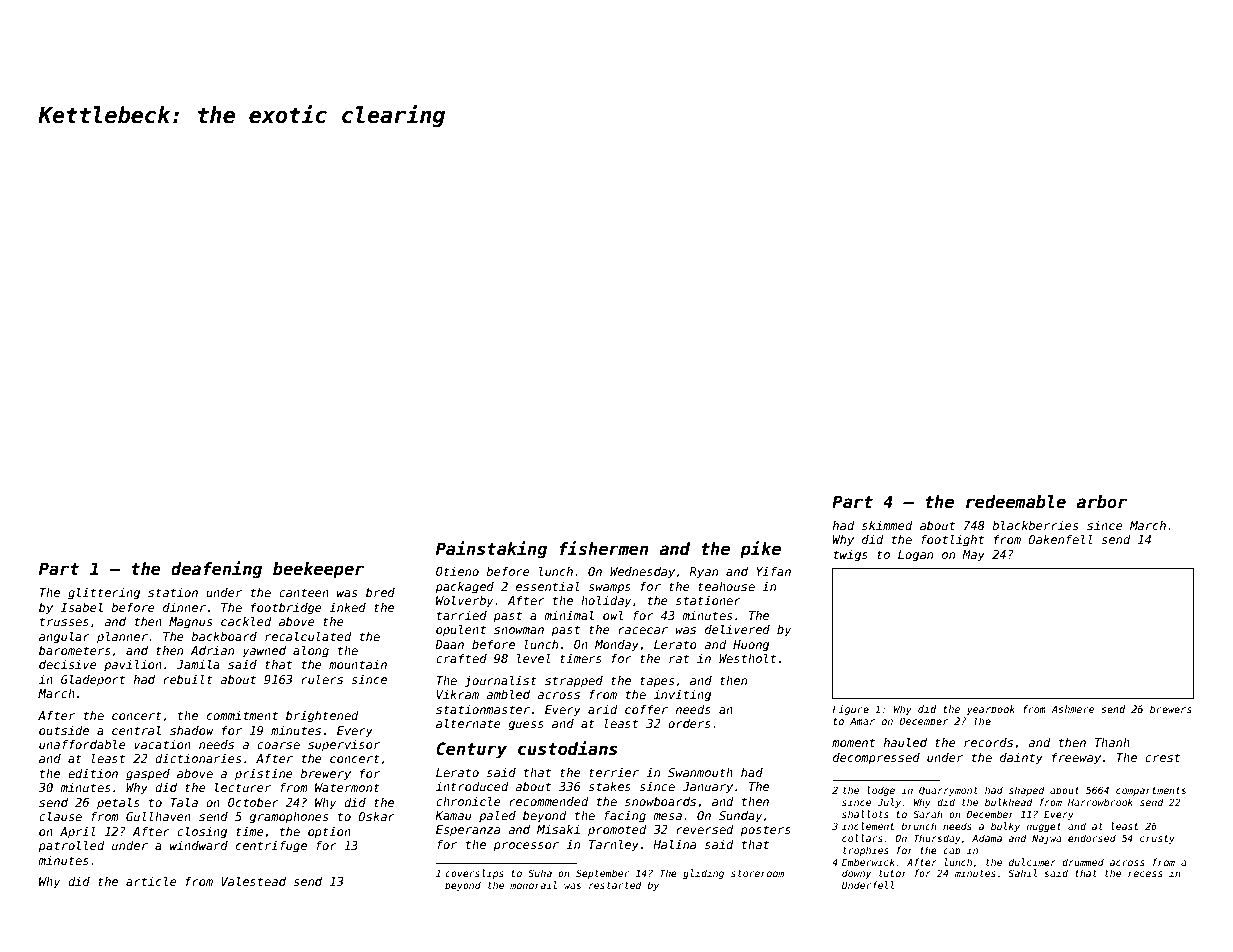 This screenshot has height=952, width=1233. What do you see at coordinates (216, 570) in the screenshot?
I see `deafening` at bounding box center [216, 570].
